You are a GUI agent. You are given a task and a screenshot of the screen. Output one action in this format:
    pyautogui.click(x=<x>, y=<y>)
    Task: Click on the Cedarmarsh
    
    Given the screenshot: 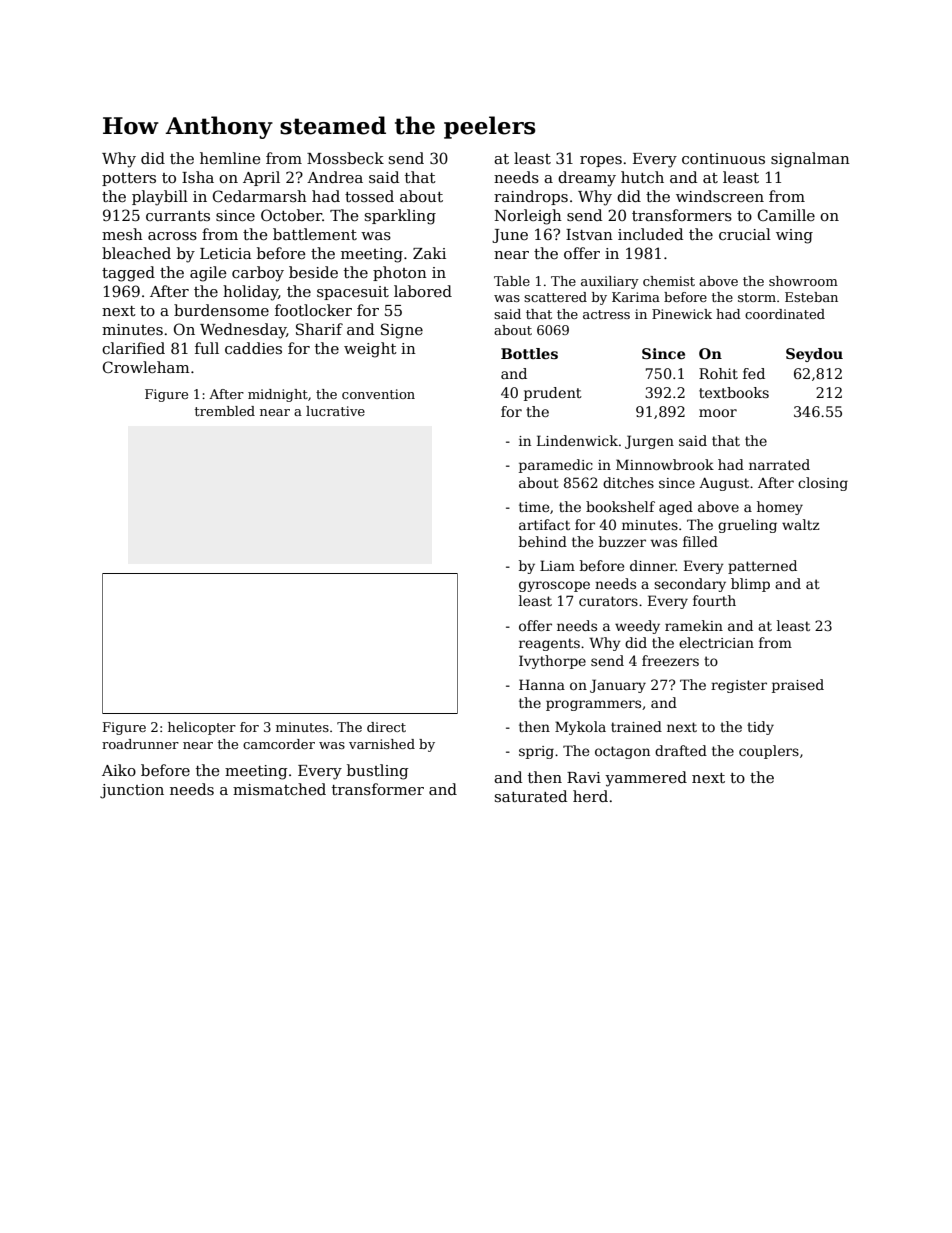 What is the action you would take?
    pyautogui.click(x=260, y=196)
